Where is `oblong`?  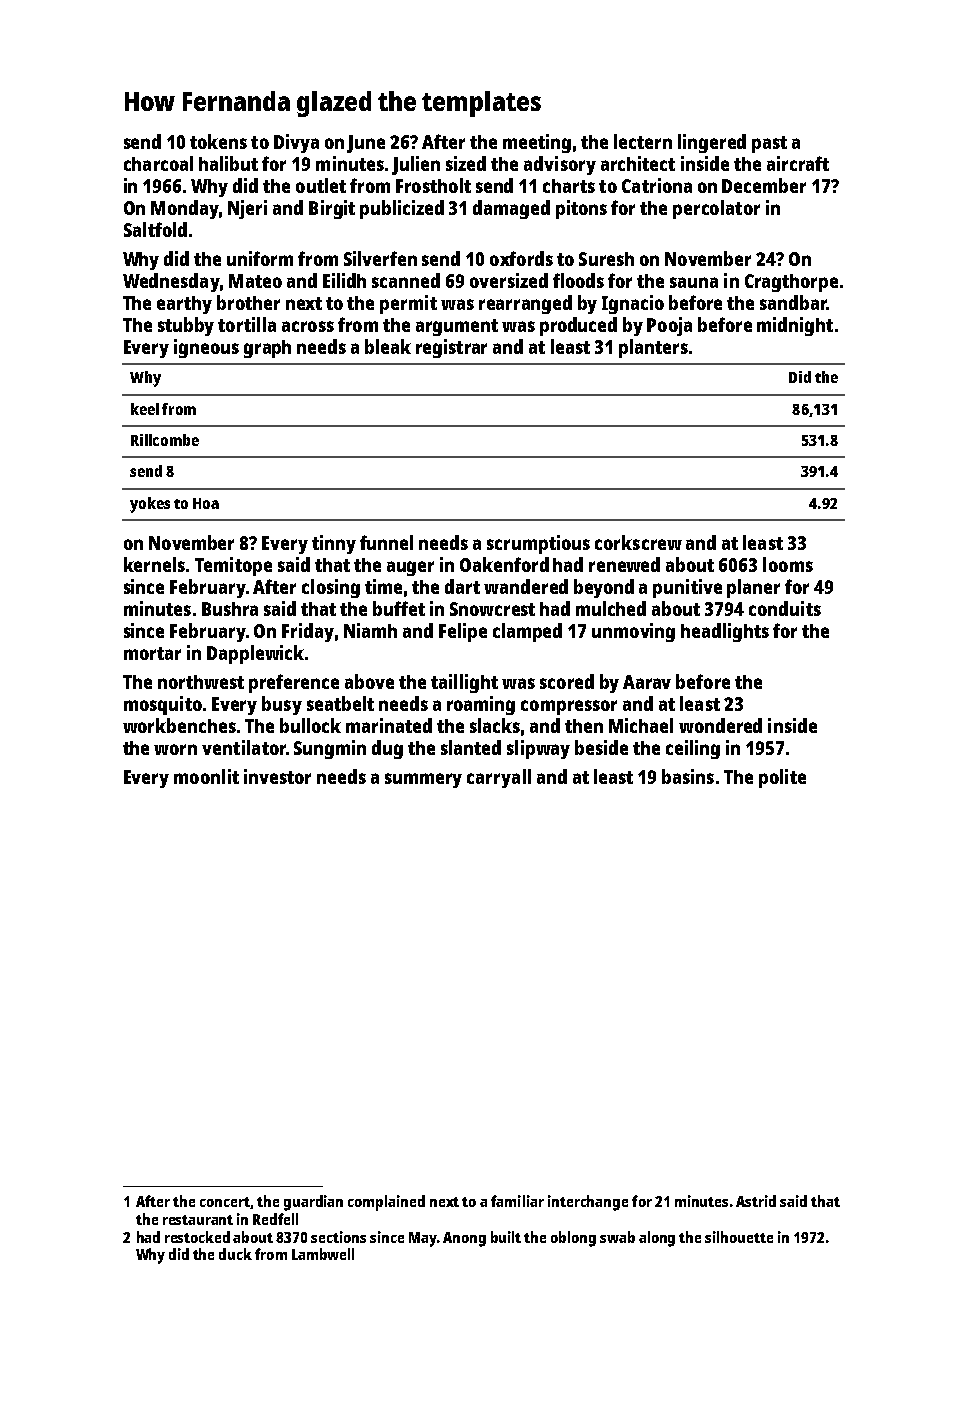 oblong is located at coordinates (573, 1239).
